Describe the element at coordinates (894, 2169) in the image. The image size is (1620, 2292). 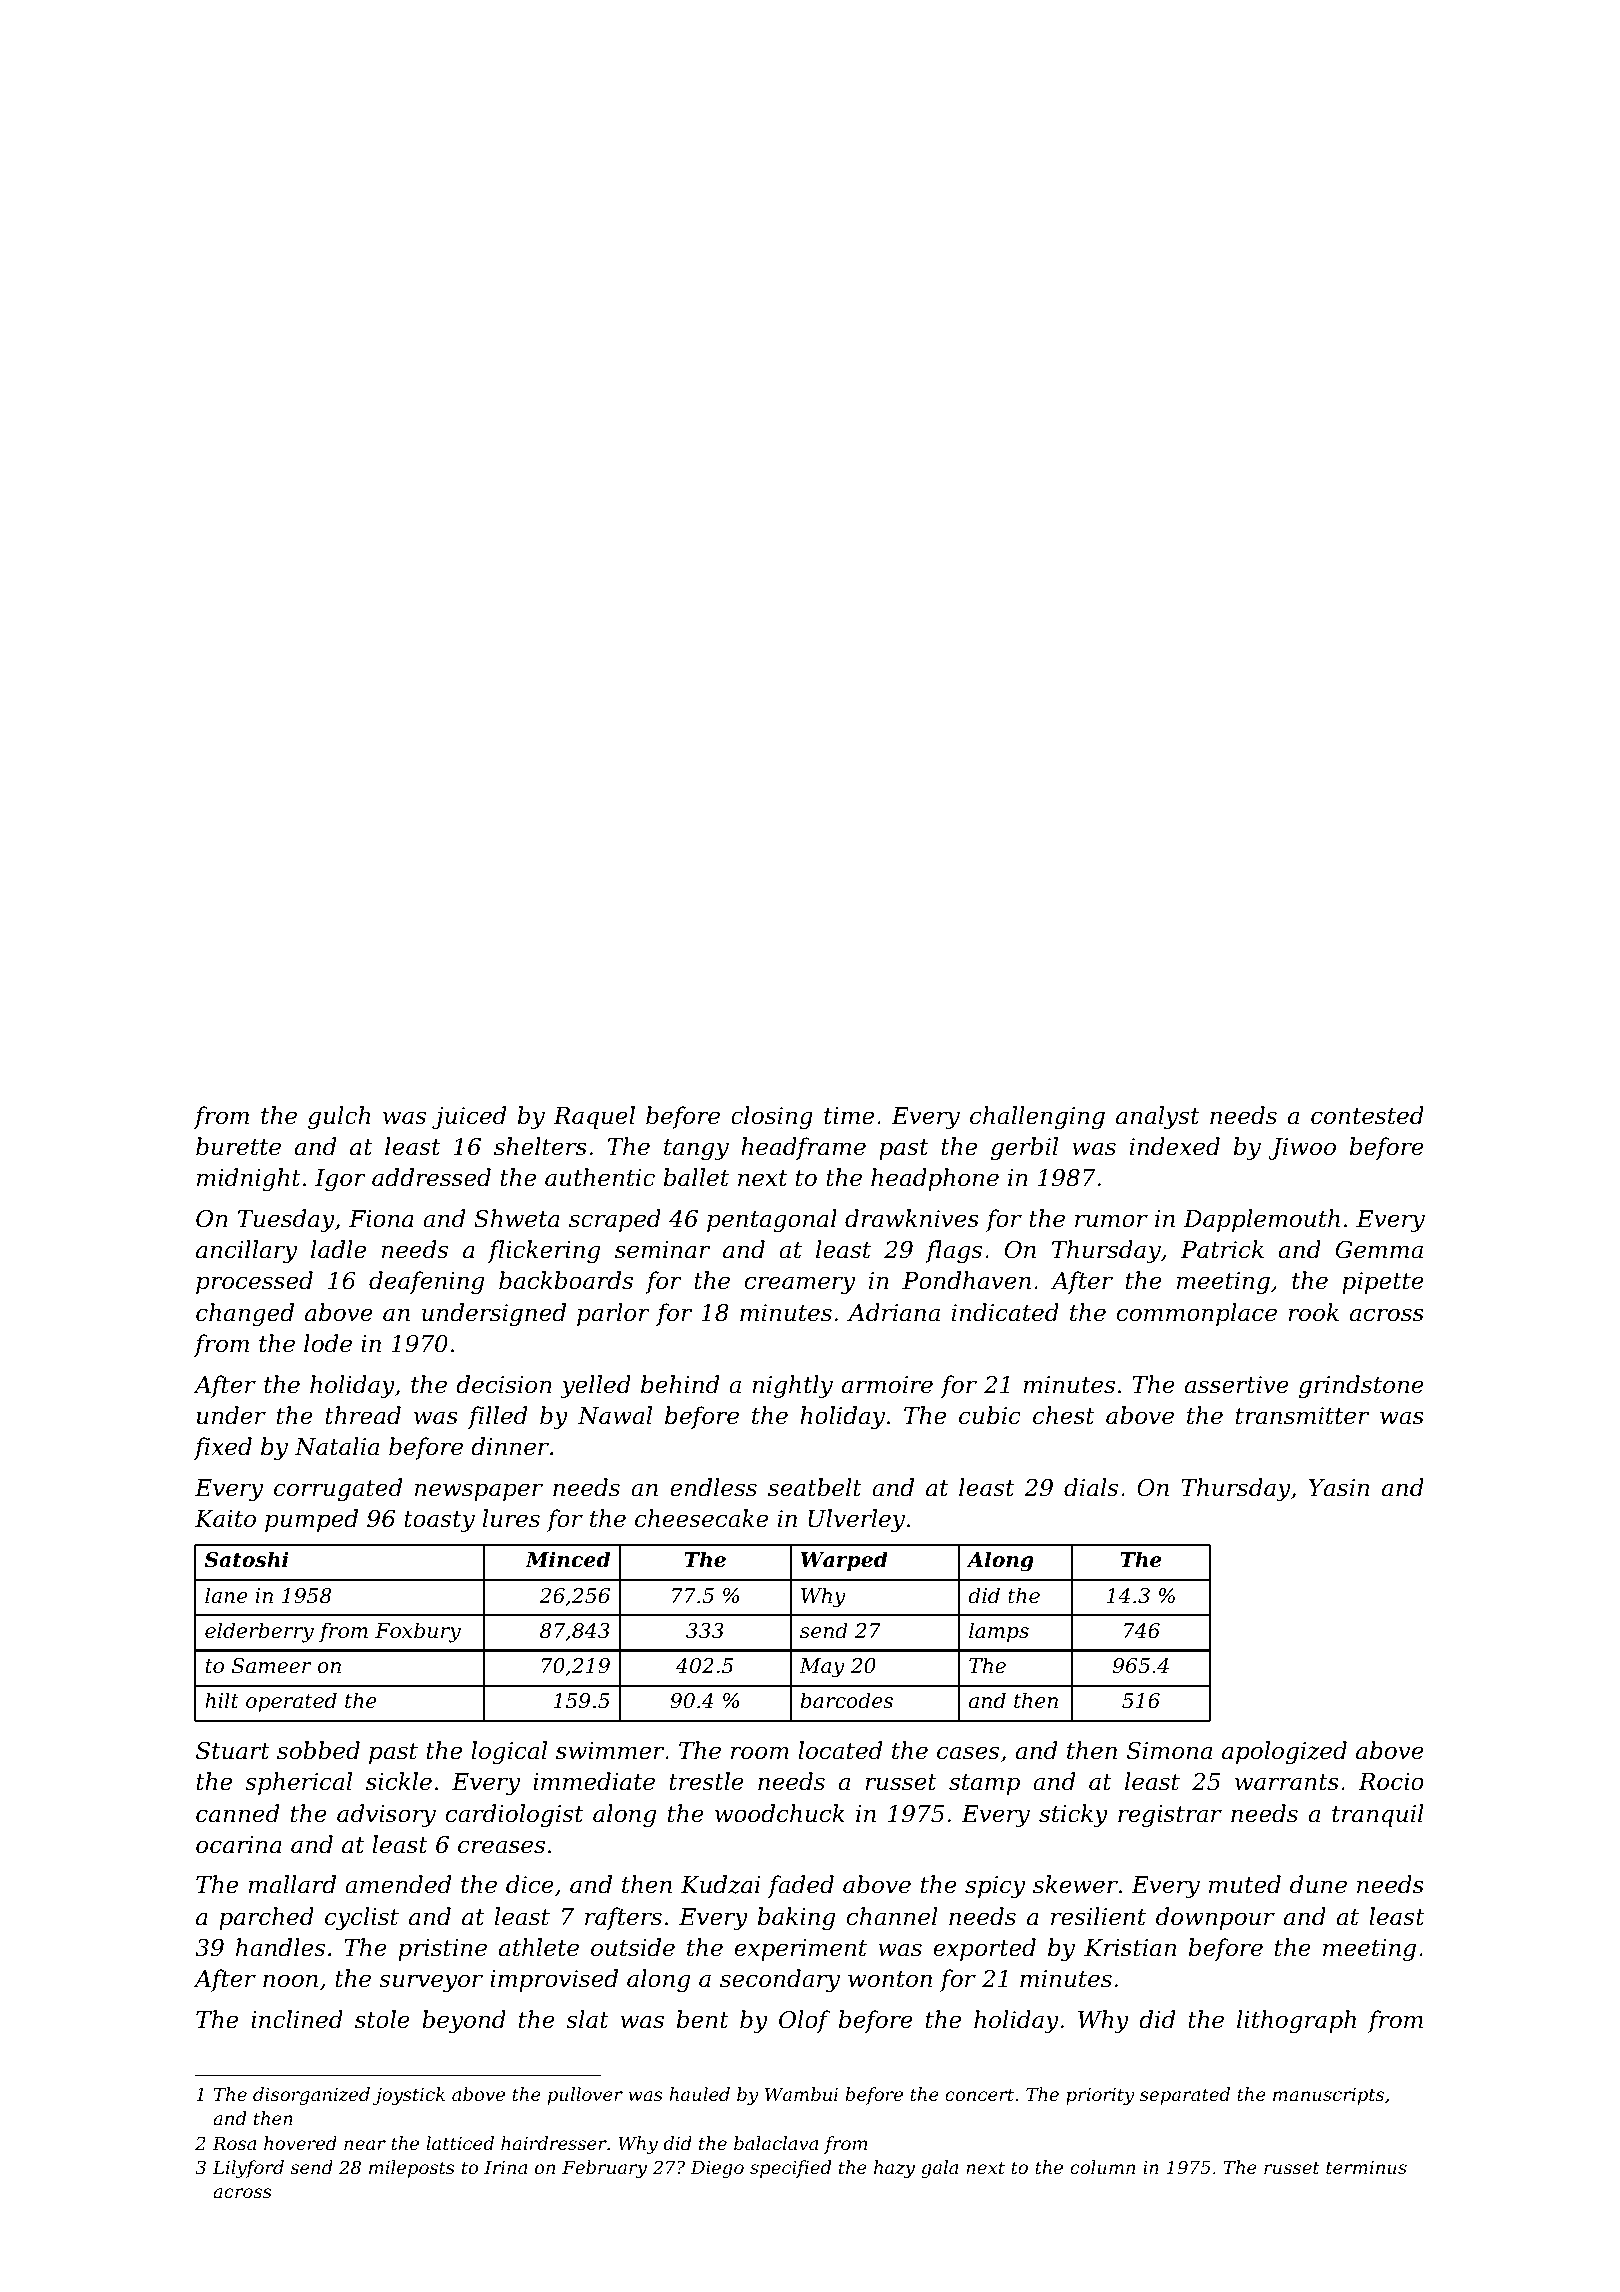
I see `hazy` at that location.
